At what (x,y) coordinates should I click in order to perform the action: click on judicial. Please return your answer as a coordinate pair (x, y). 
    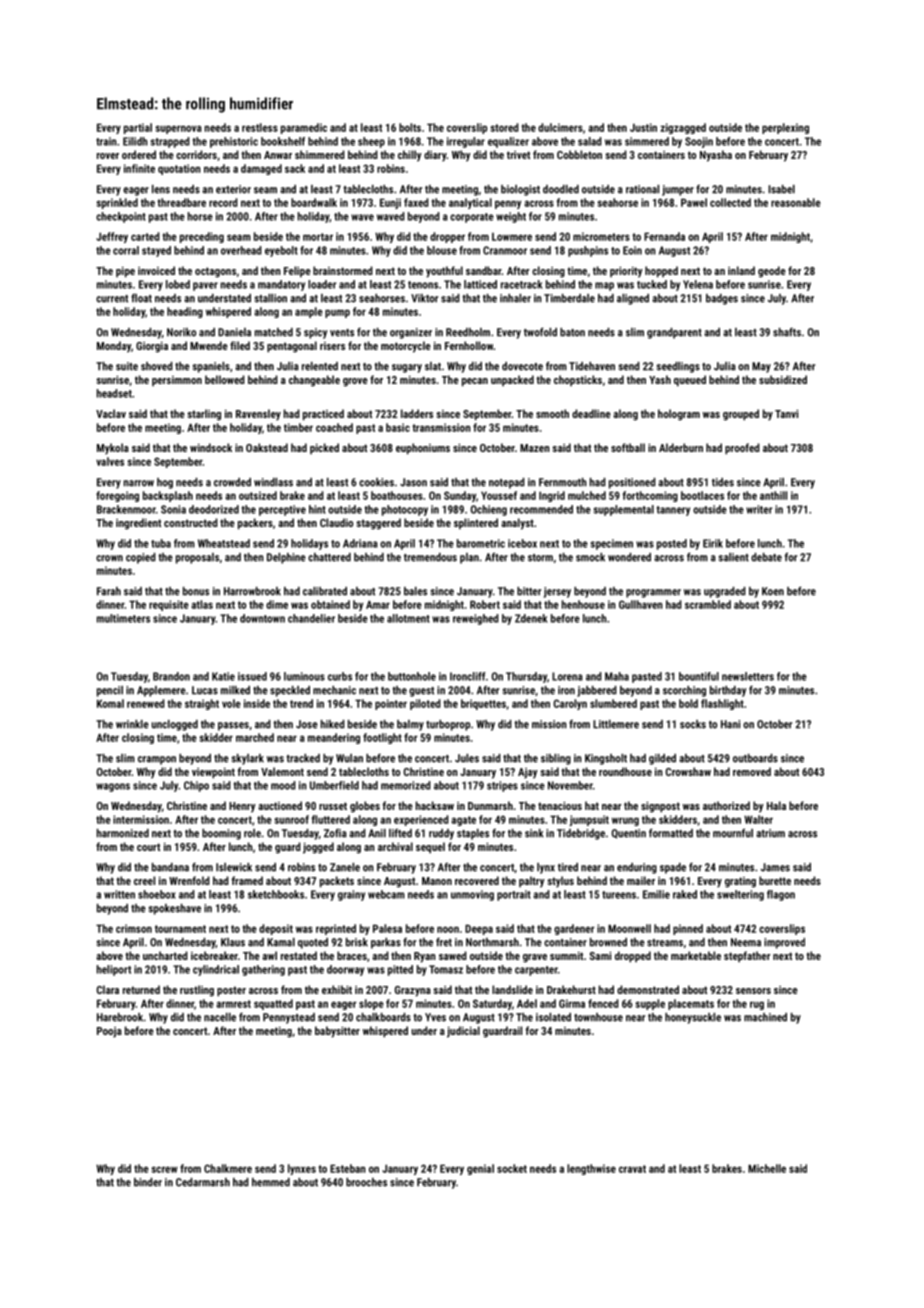
    Looking at the image, I should click on (463, 1032).
